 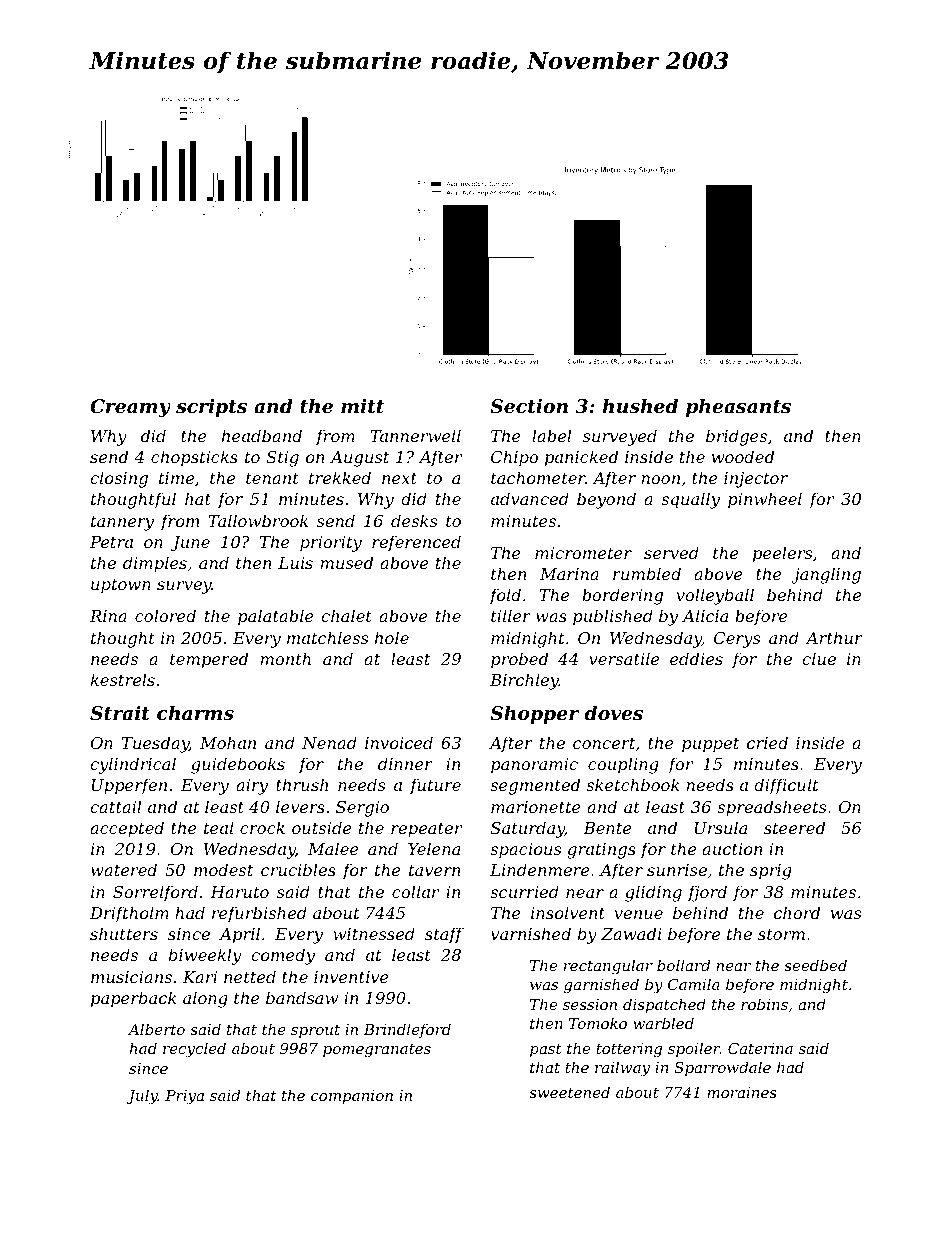 What do you see at coordinates (130, 408) in the image?
I see `Creamy` at bounding box center [130, 408].
